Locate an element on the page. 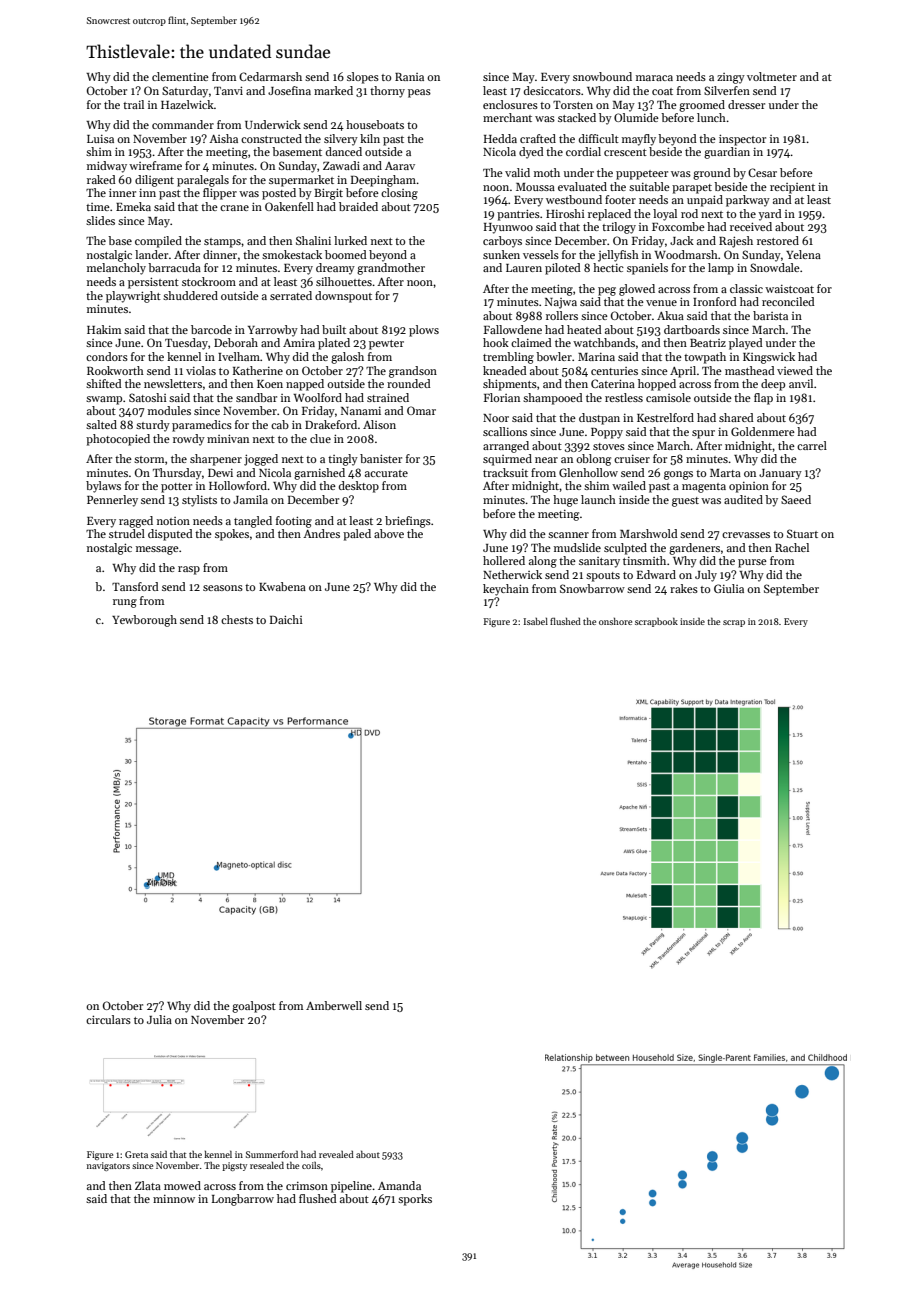 The height and width of the image is (1308, 924). scallions is located at coordinates (505, 431).
